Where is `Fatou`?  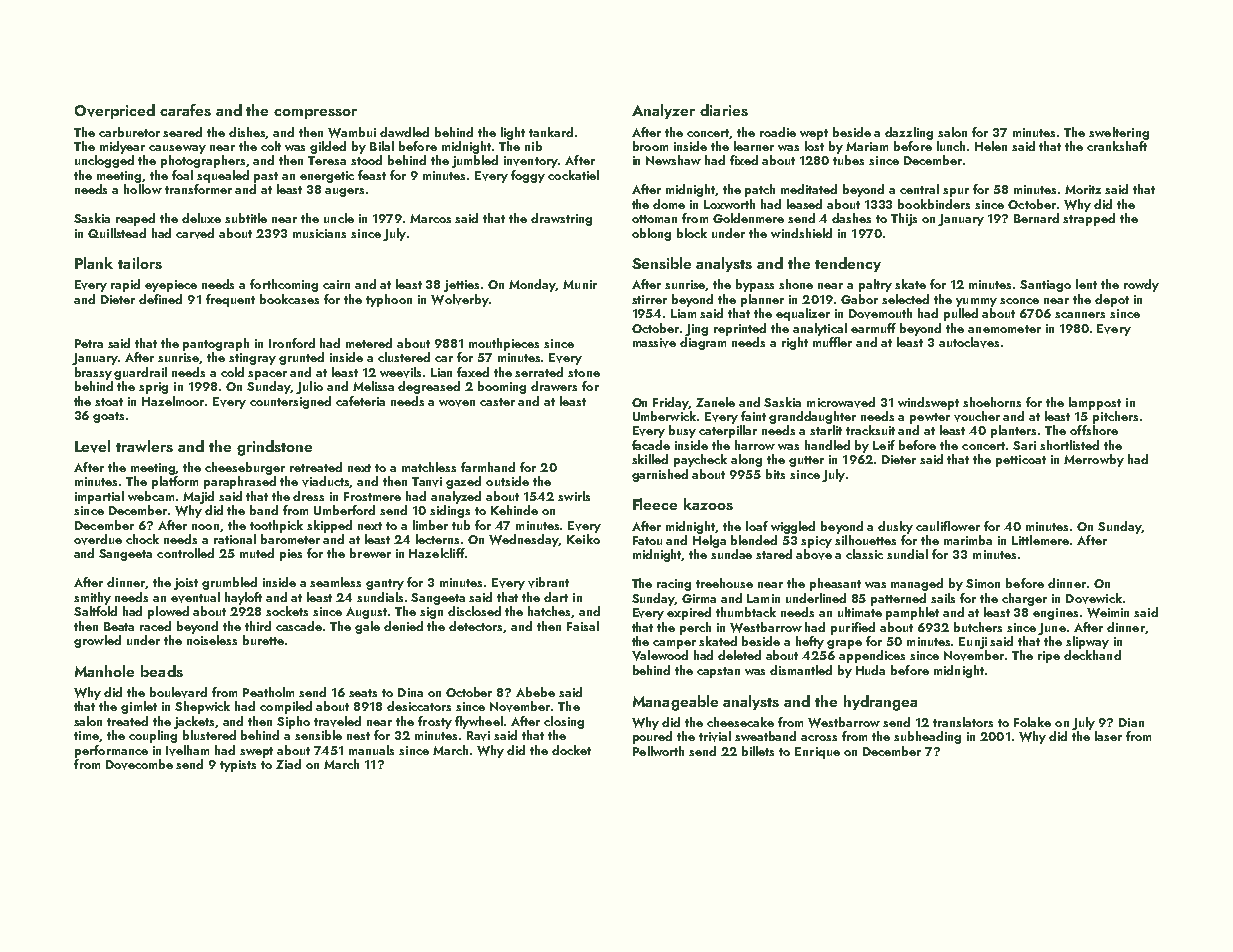 Fatou is located at coordinates (647, 540).
